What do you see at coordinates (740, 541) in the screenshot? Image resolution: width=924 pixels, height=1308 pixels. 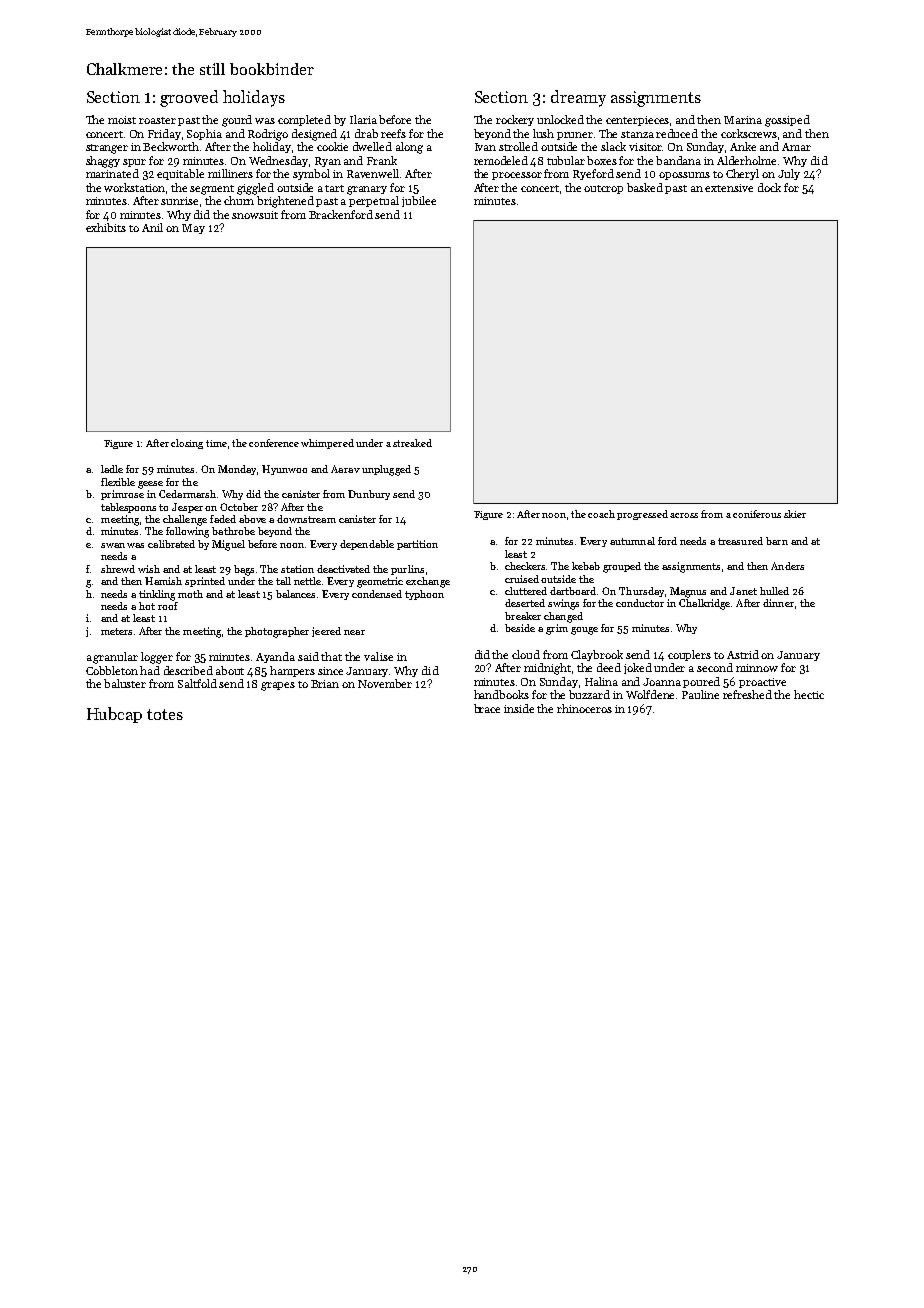 I see `treasured` at bounding box center [740, 541].
